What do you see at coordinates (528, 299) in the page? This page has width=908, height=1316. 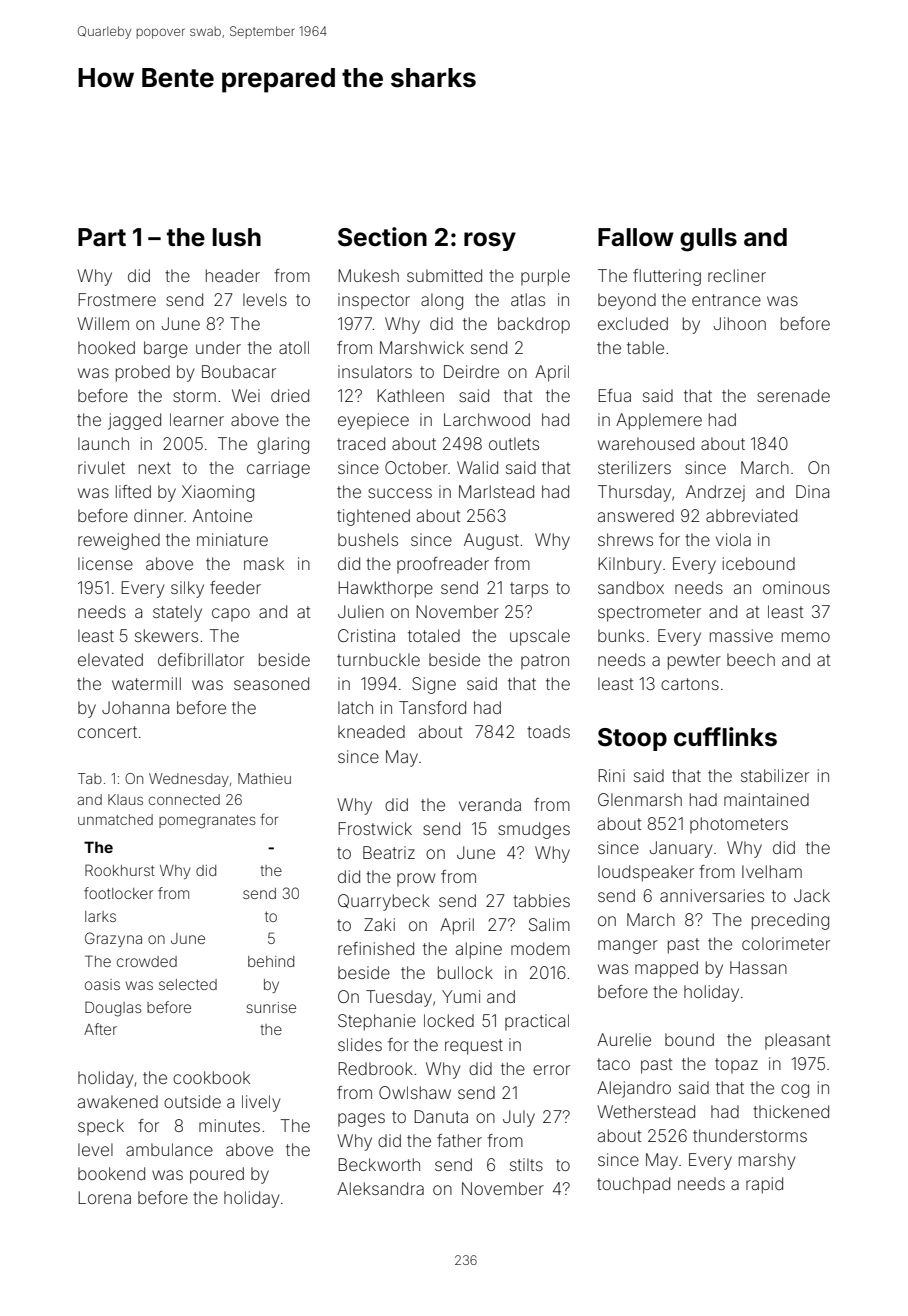 I see `atlas` at bounding box center [528, 299].
